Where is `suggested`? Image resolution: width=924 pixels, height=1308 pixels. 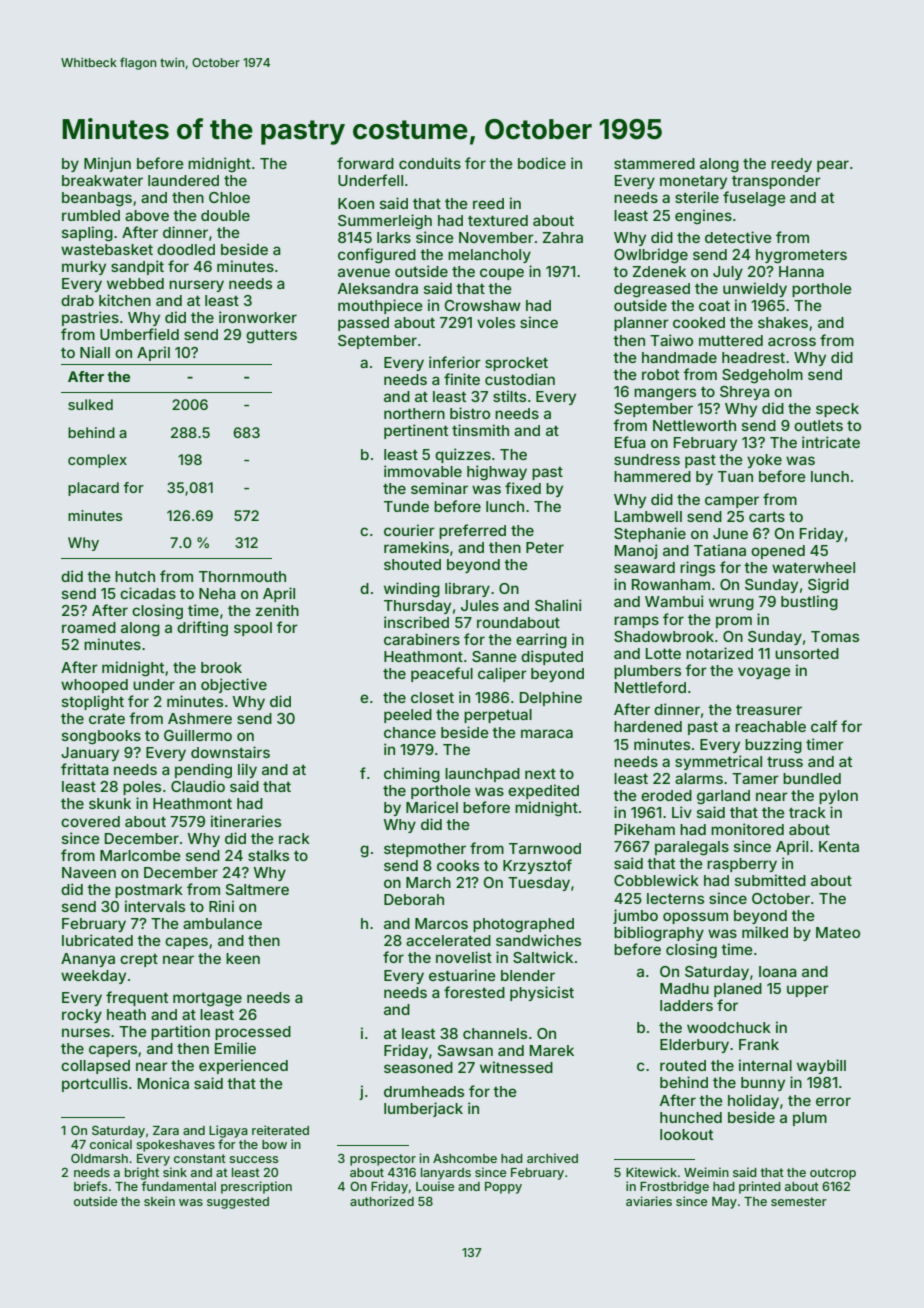 suggested is located at coordinates (238, 1203).
